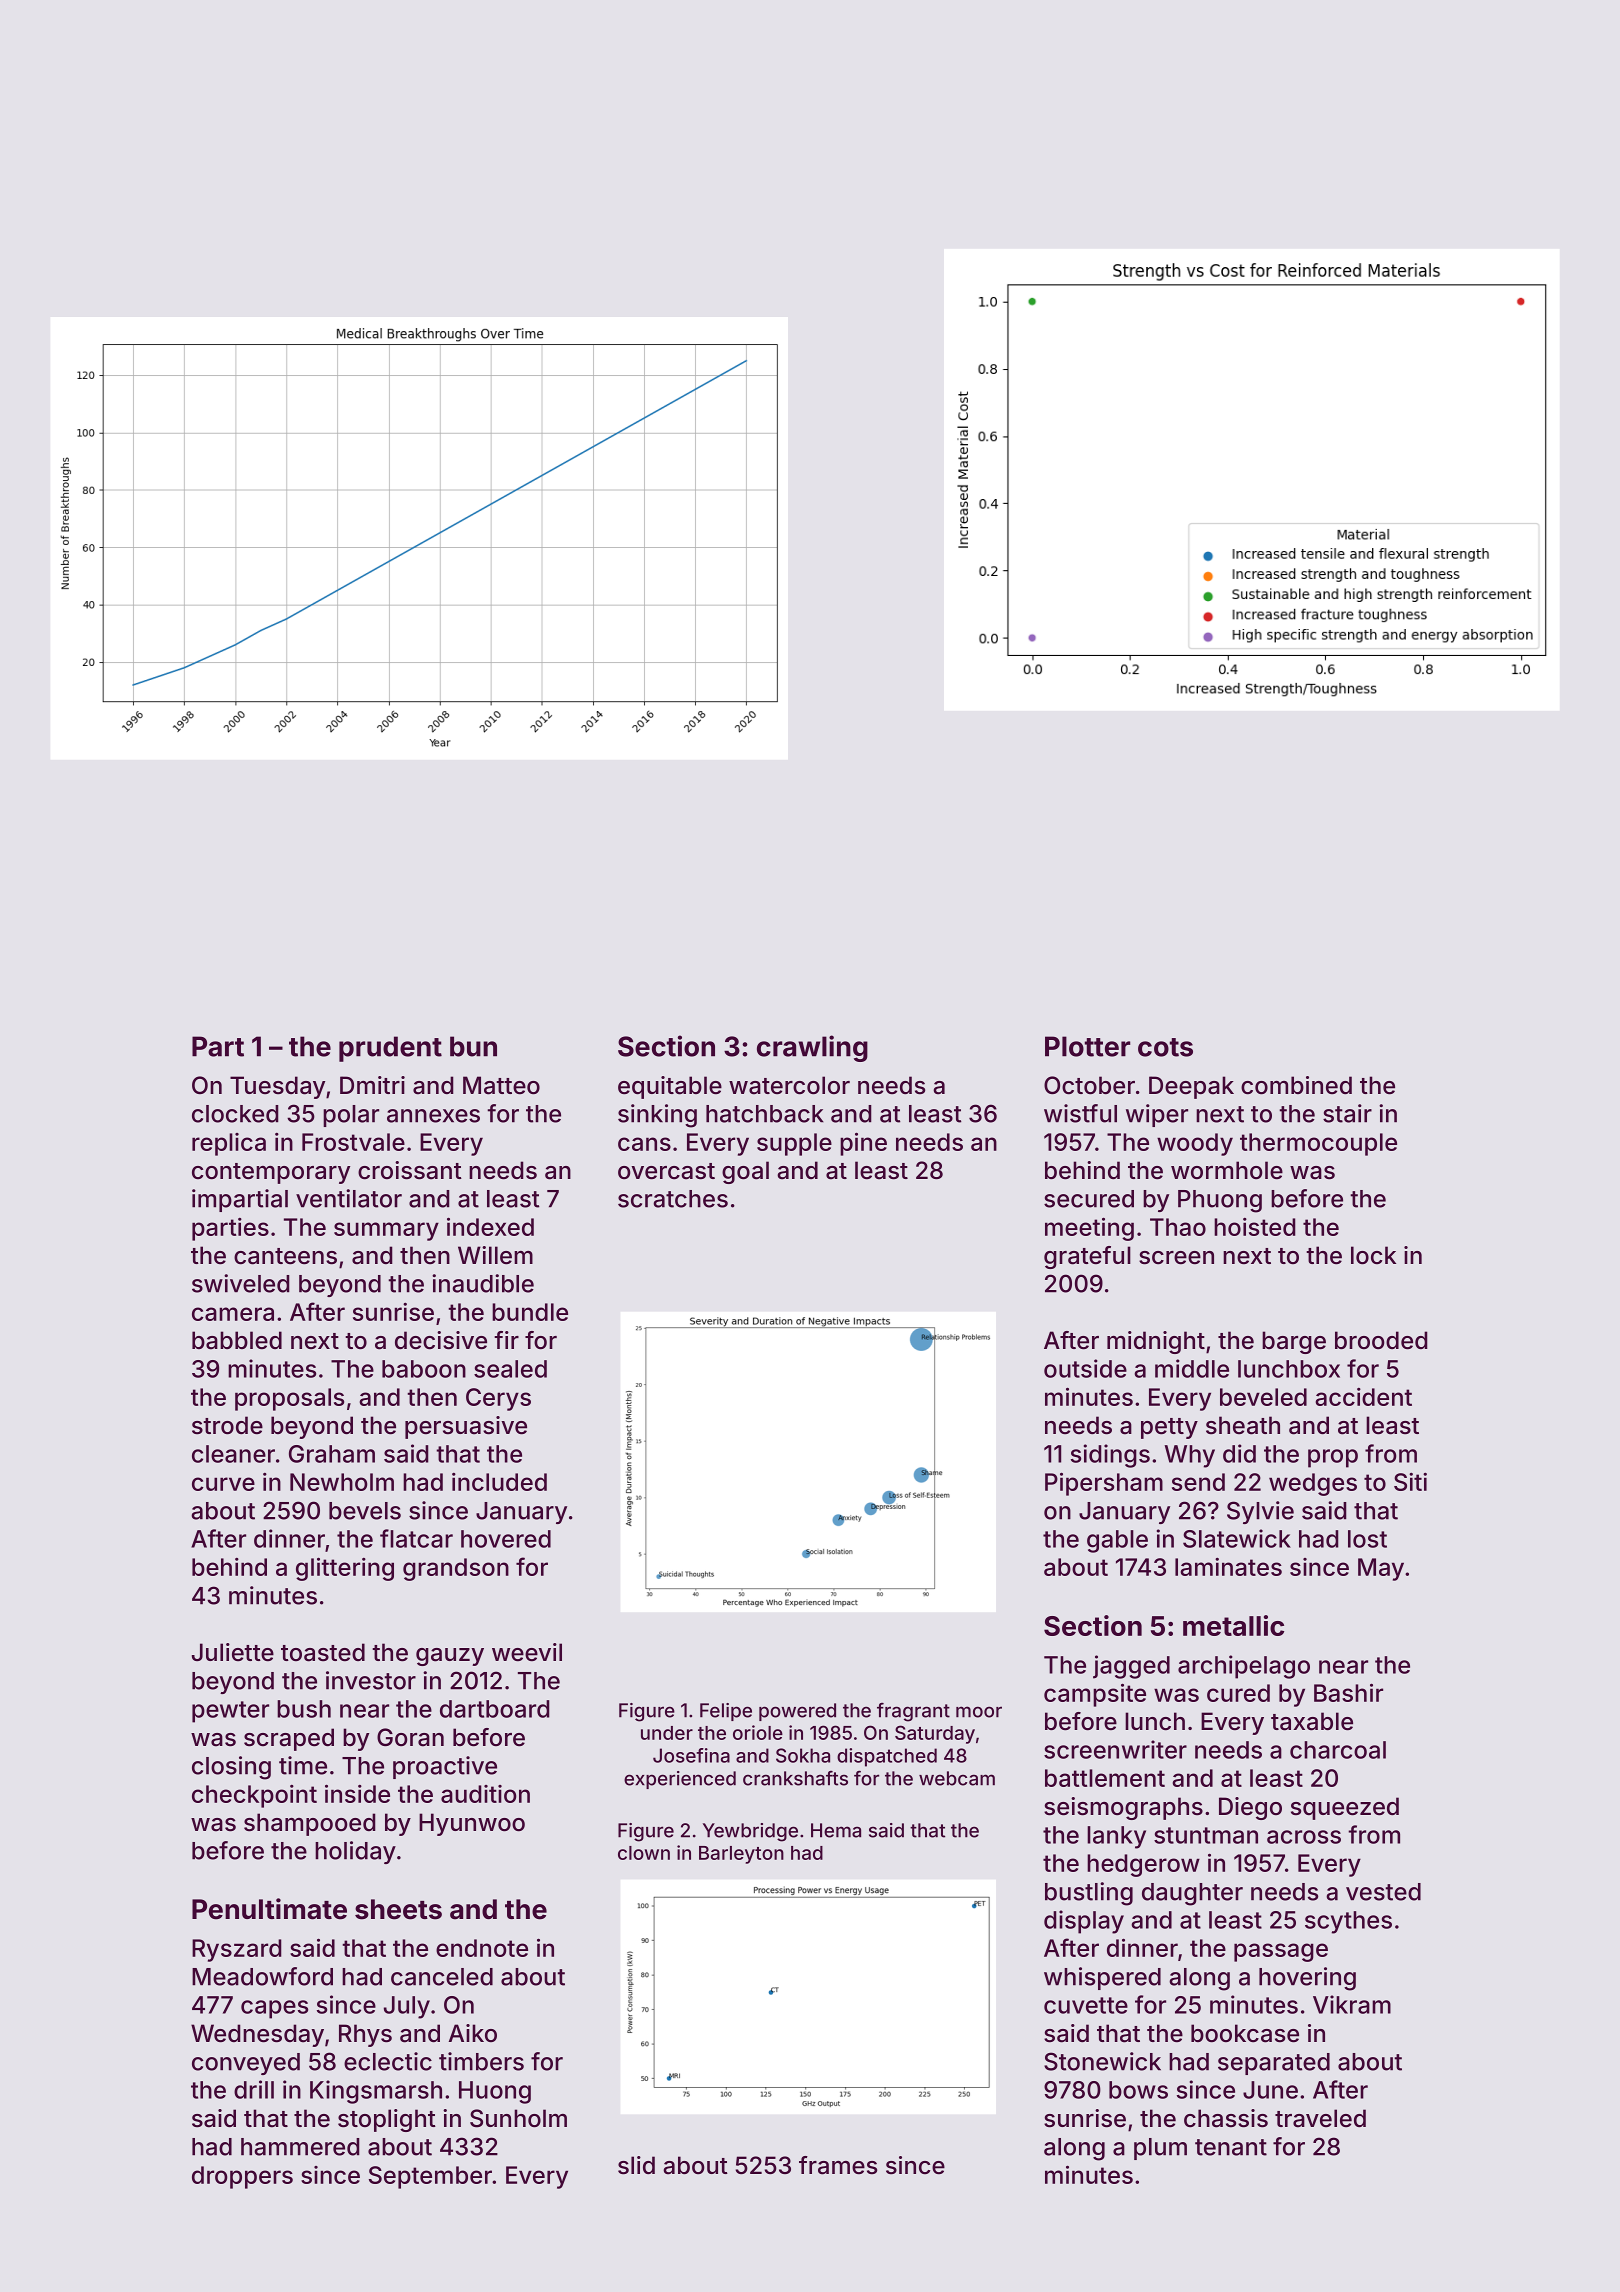 This screenshot has height=2292, width=1620. Describe the element at coordinates (285, 1256) in the screenshot. I see `canteens` at that location.
